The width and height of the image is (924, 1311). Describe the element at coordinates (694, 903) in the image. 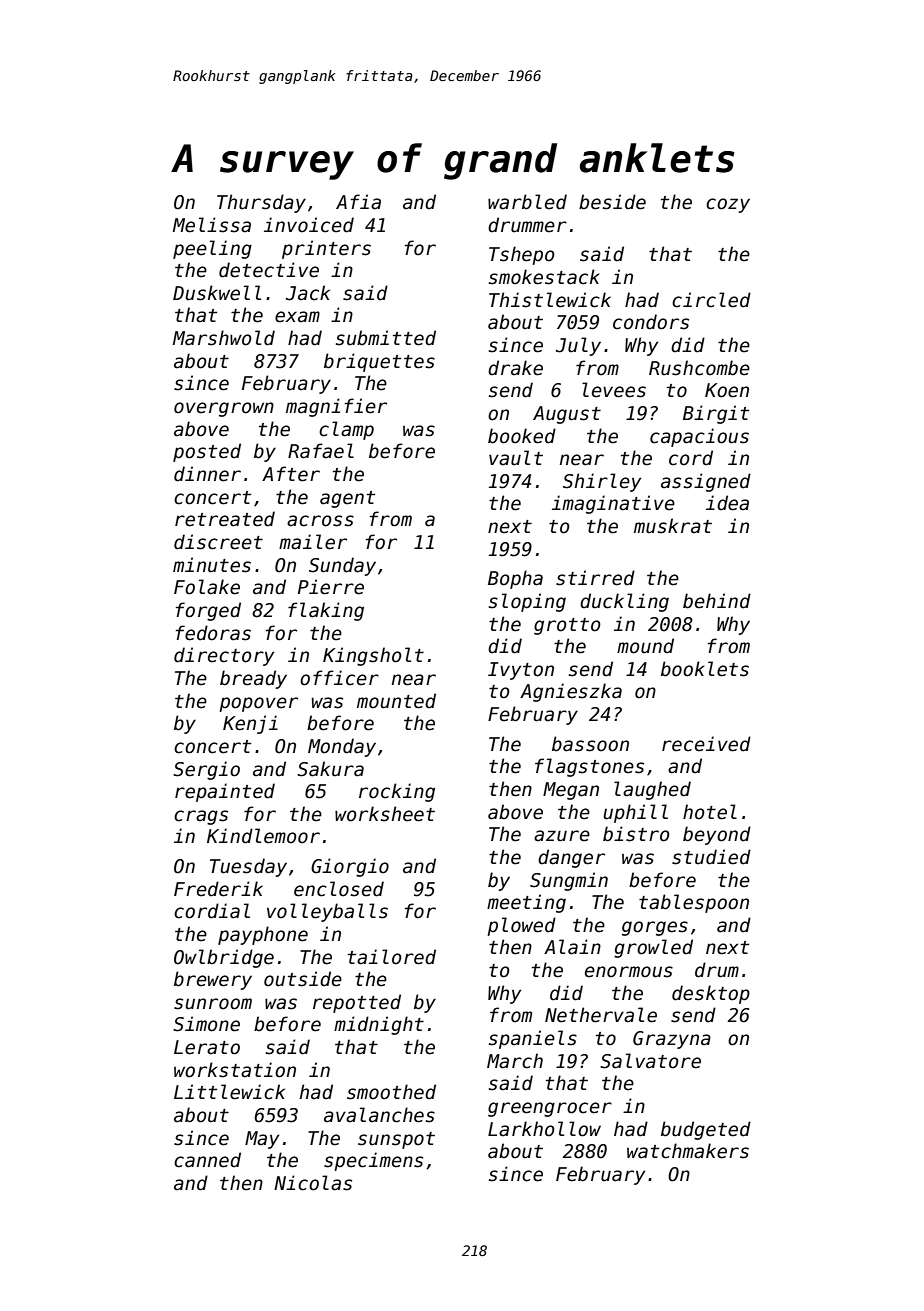

I see `tablespoon` at that location.
